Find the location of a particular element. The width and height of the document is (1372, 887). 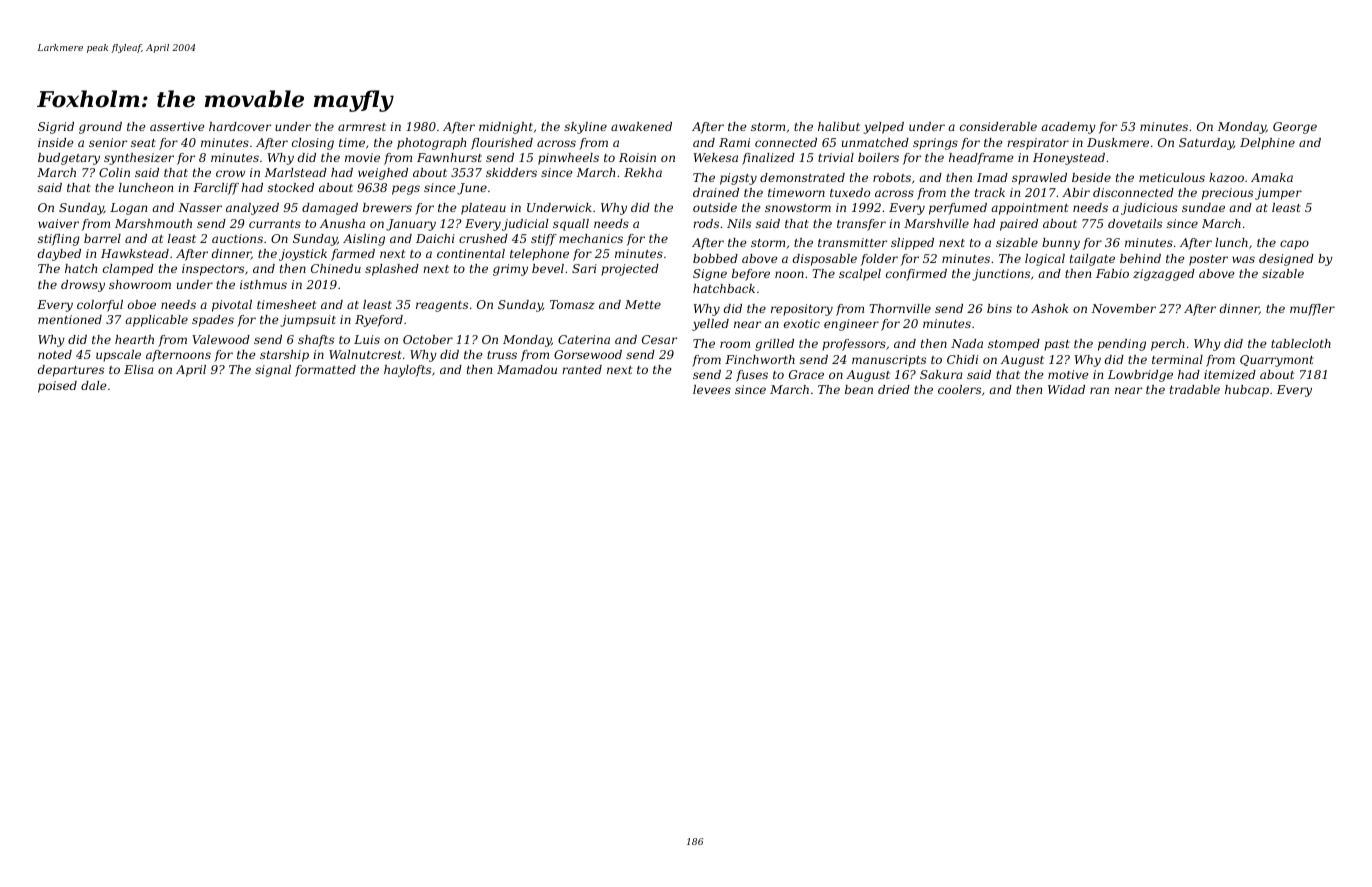

was is located at coordinates (1243, 259).
